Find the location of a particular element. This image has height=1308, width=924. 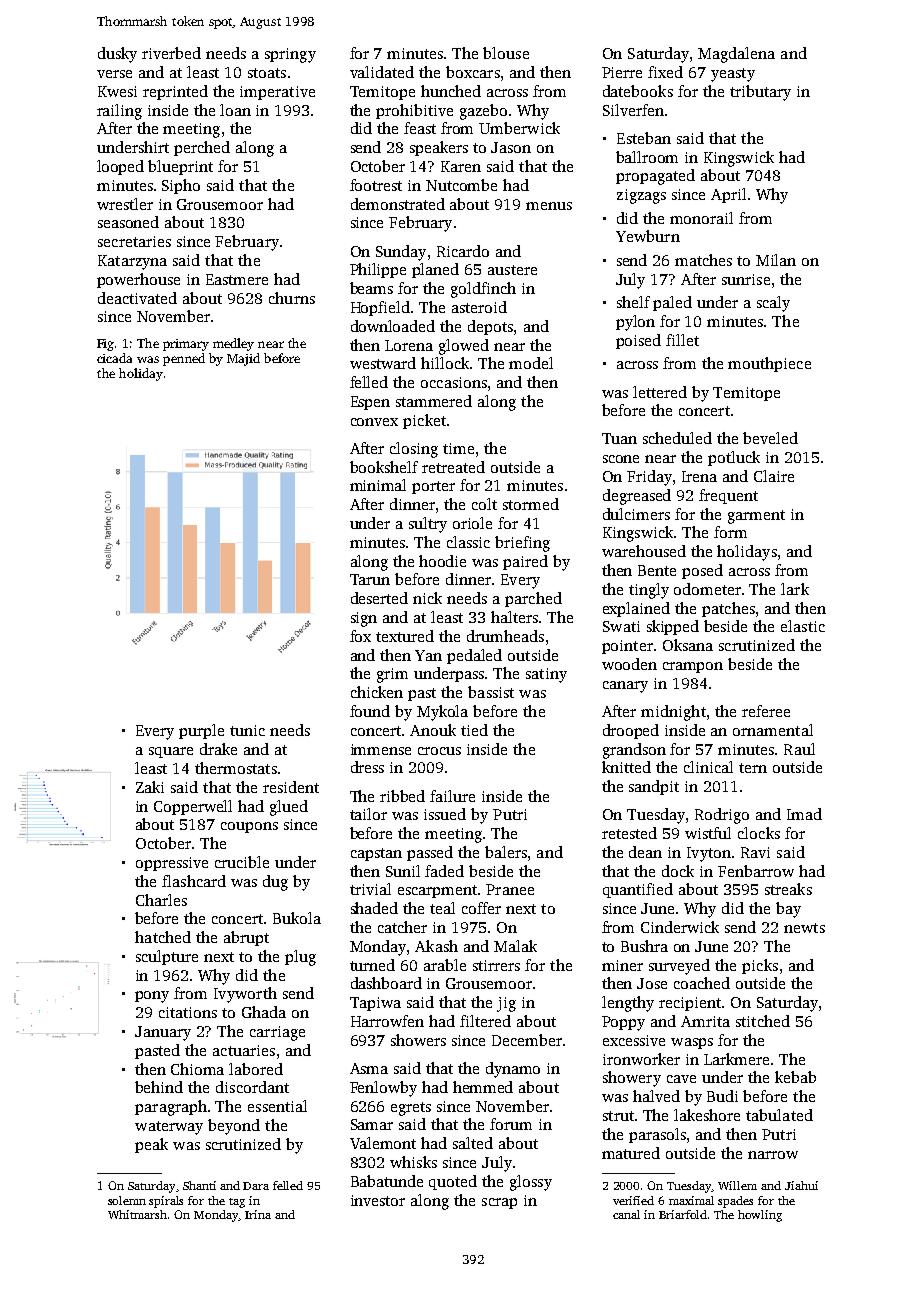

dynamo is located at coordinates (513, 1070).
